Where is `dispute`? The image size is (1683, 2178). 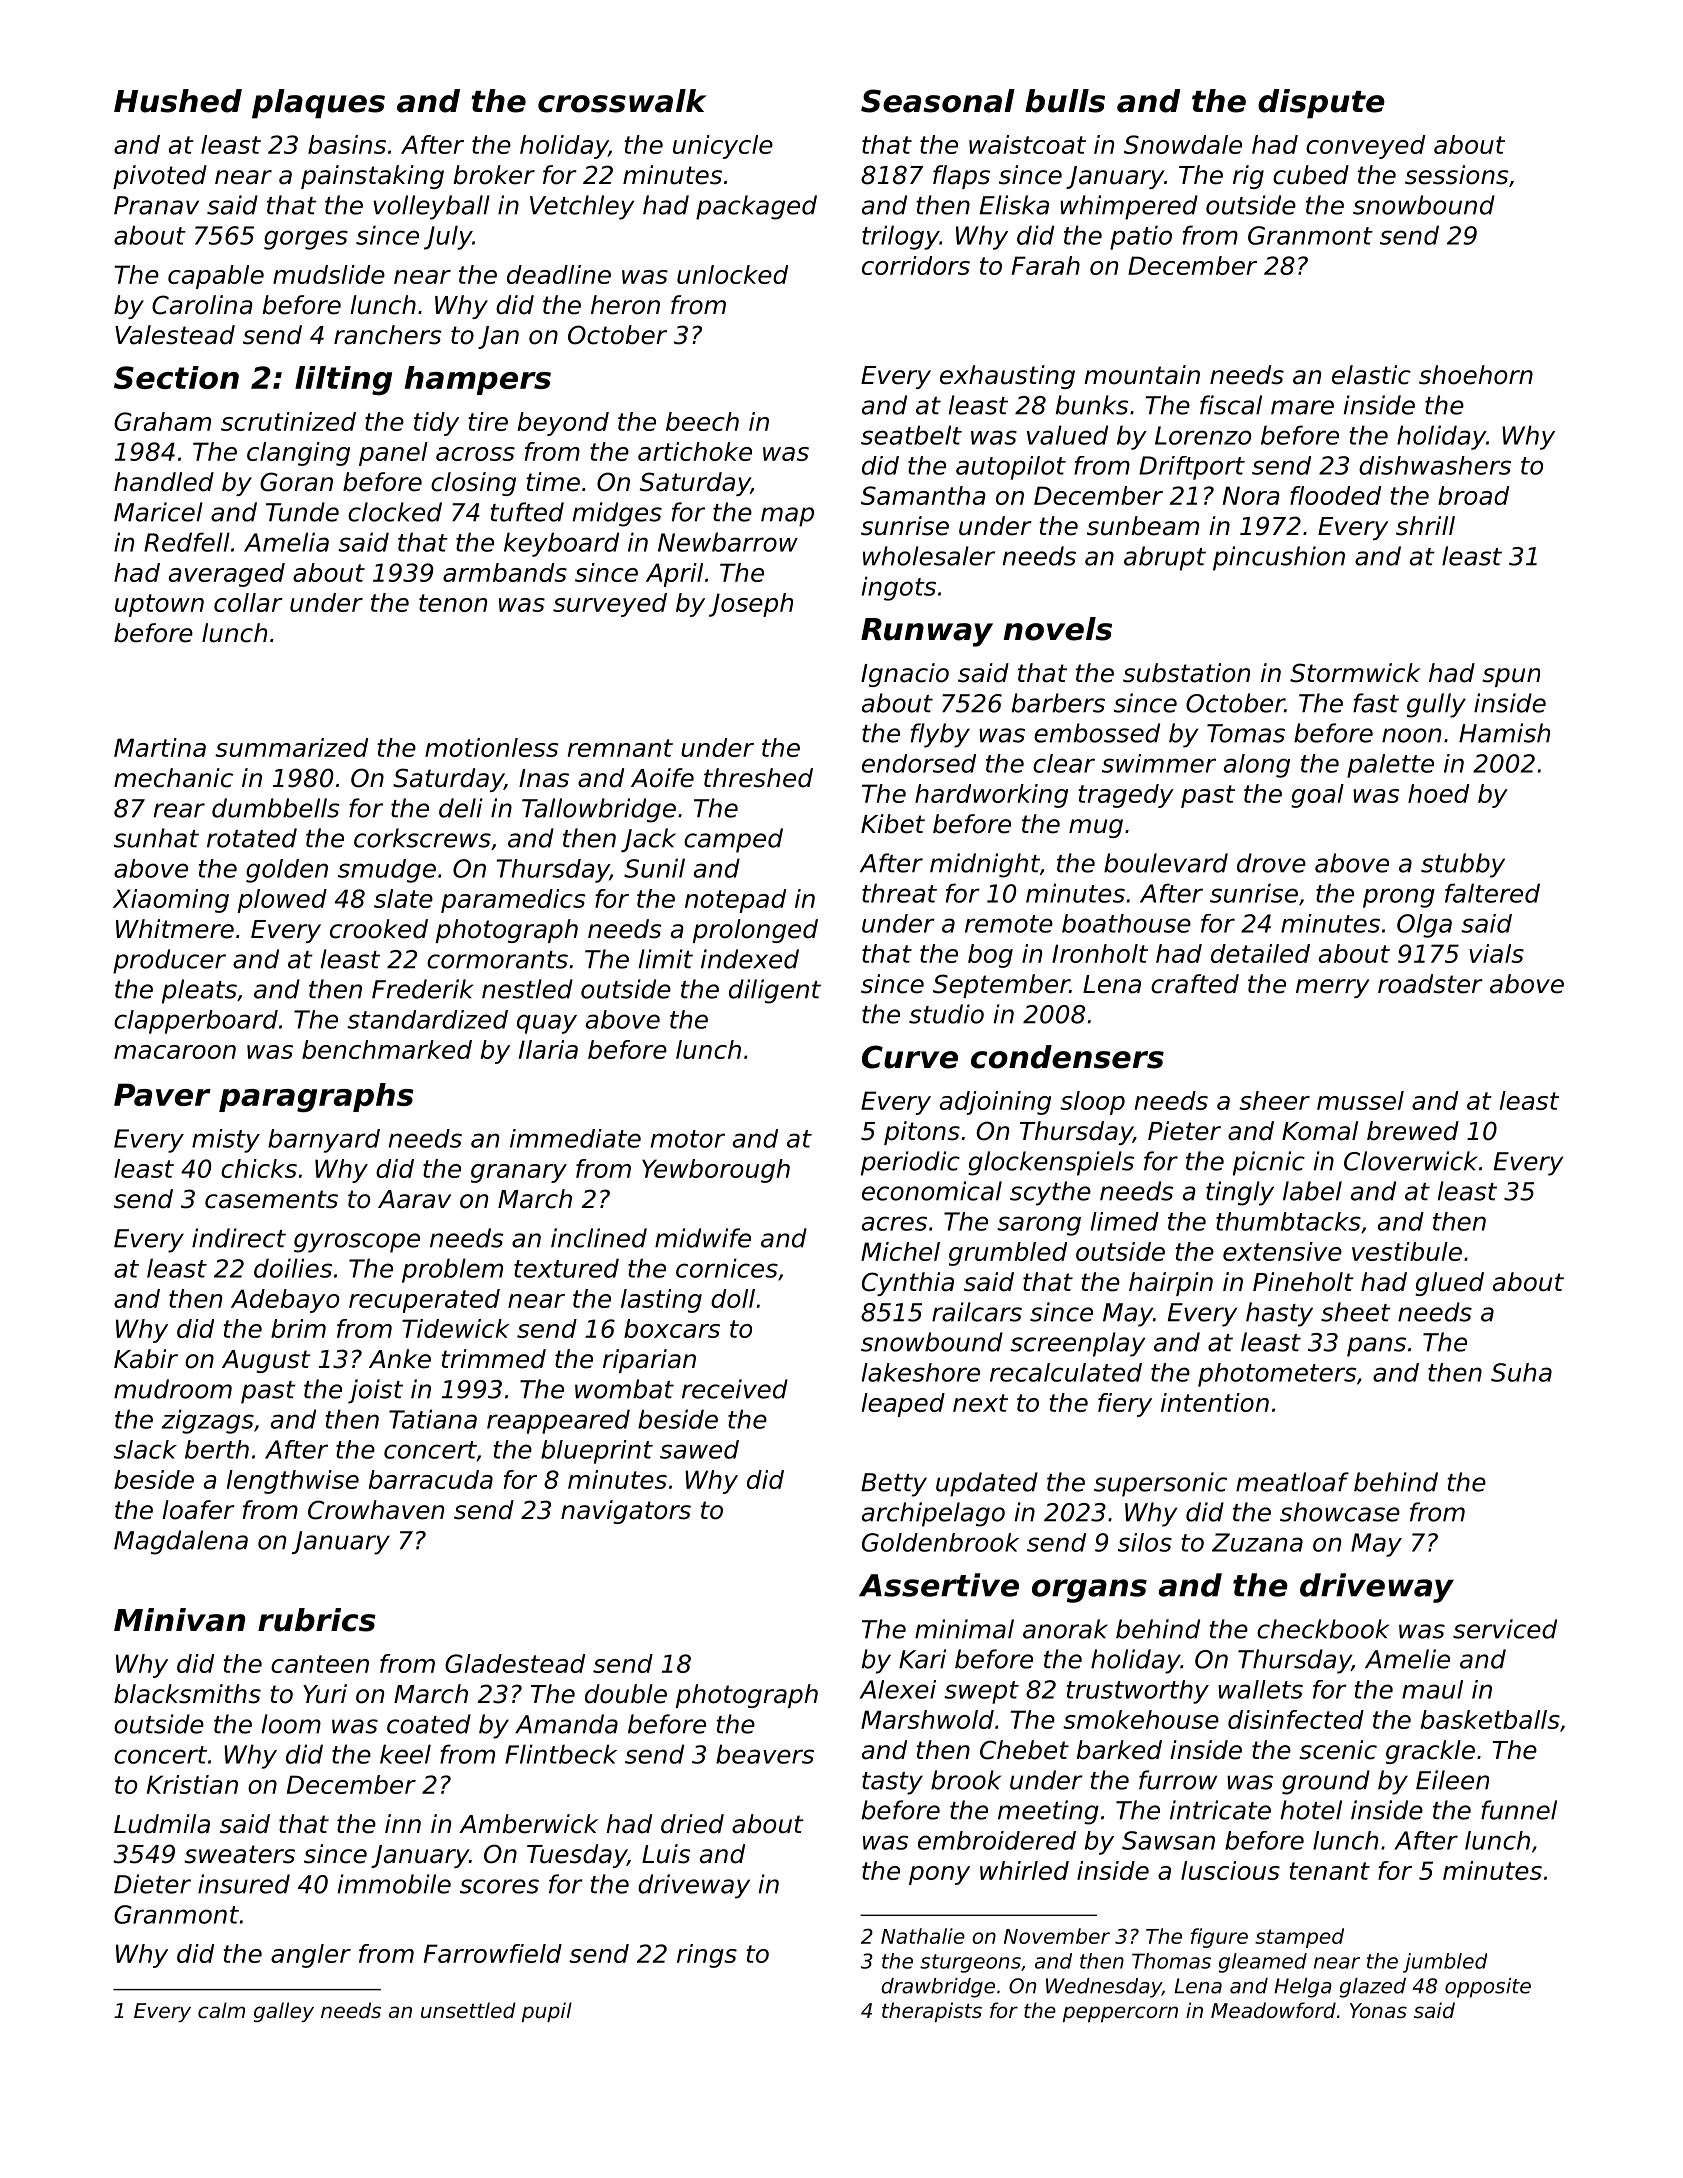 dispute is located at coordinates (1321, 104).
